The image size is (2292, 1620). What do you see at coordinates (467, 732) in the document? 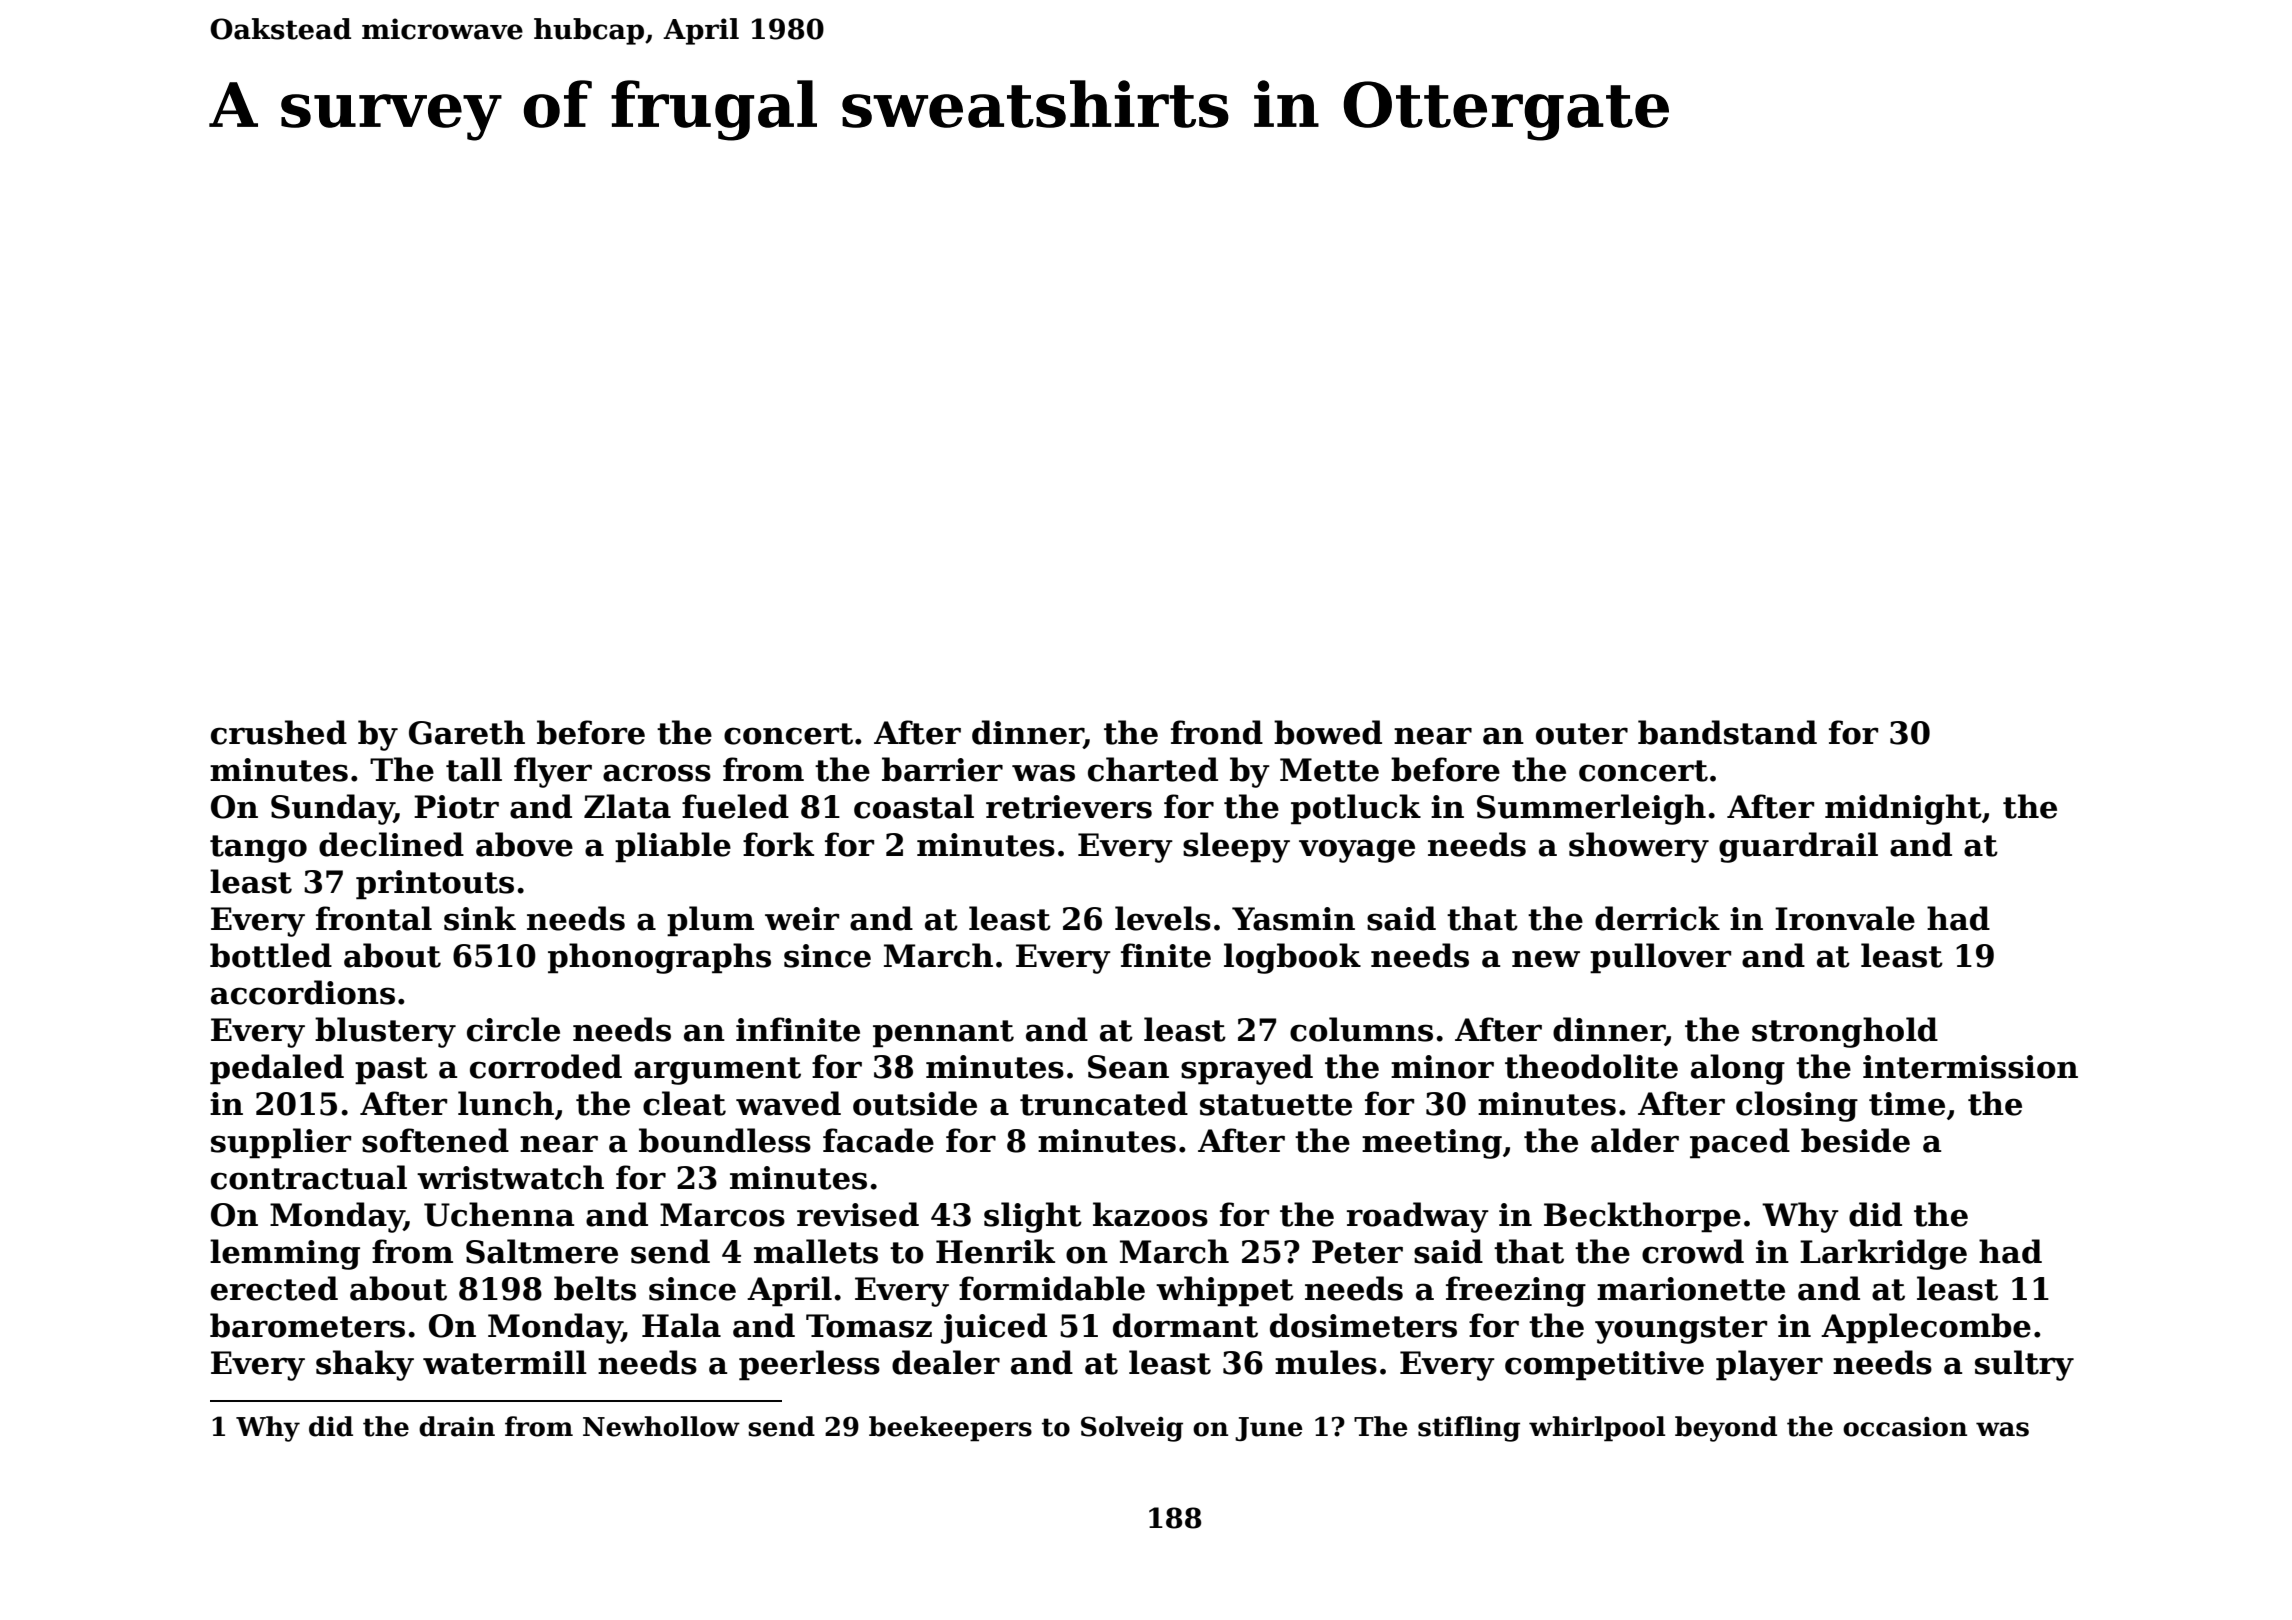
I see `Gareth` at bounding box center [467, 732].
